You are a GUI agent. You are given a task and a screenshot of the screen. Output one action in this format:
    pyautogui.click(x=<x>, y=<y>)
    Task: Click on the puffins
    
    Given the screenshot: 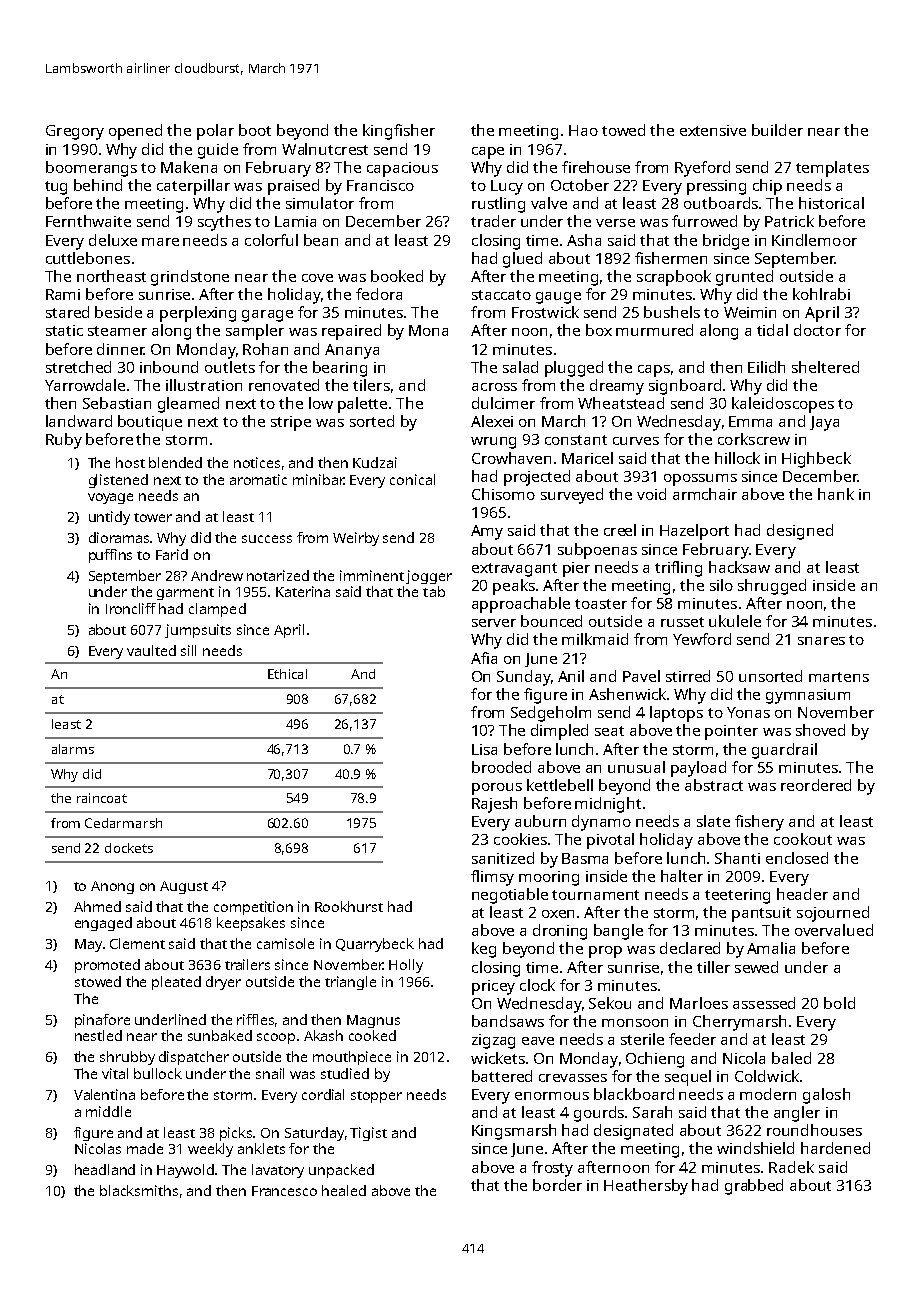 What is the action you would take?
    pyautogui.click(x=110, y=556)
